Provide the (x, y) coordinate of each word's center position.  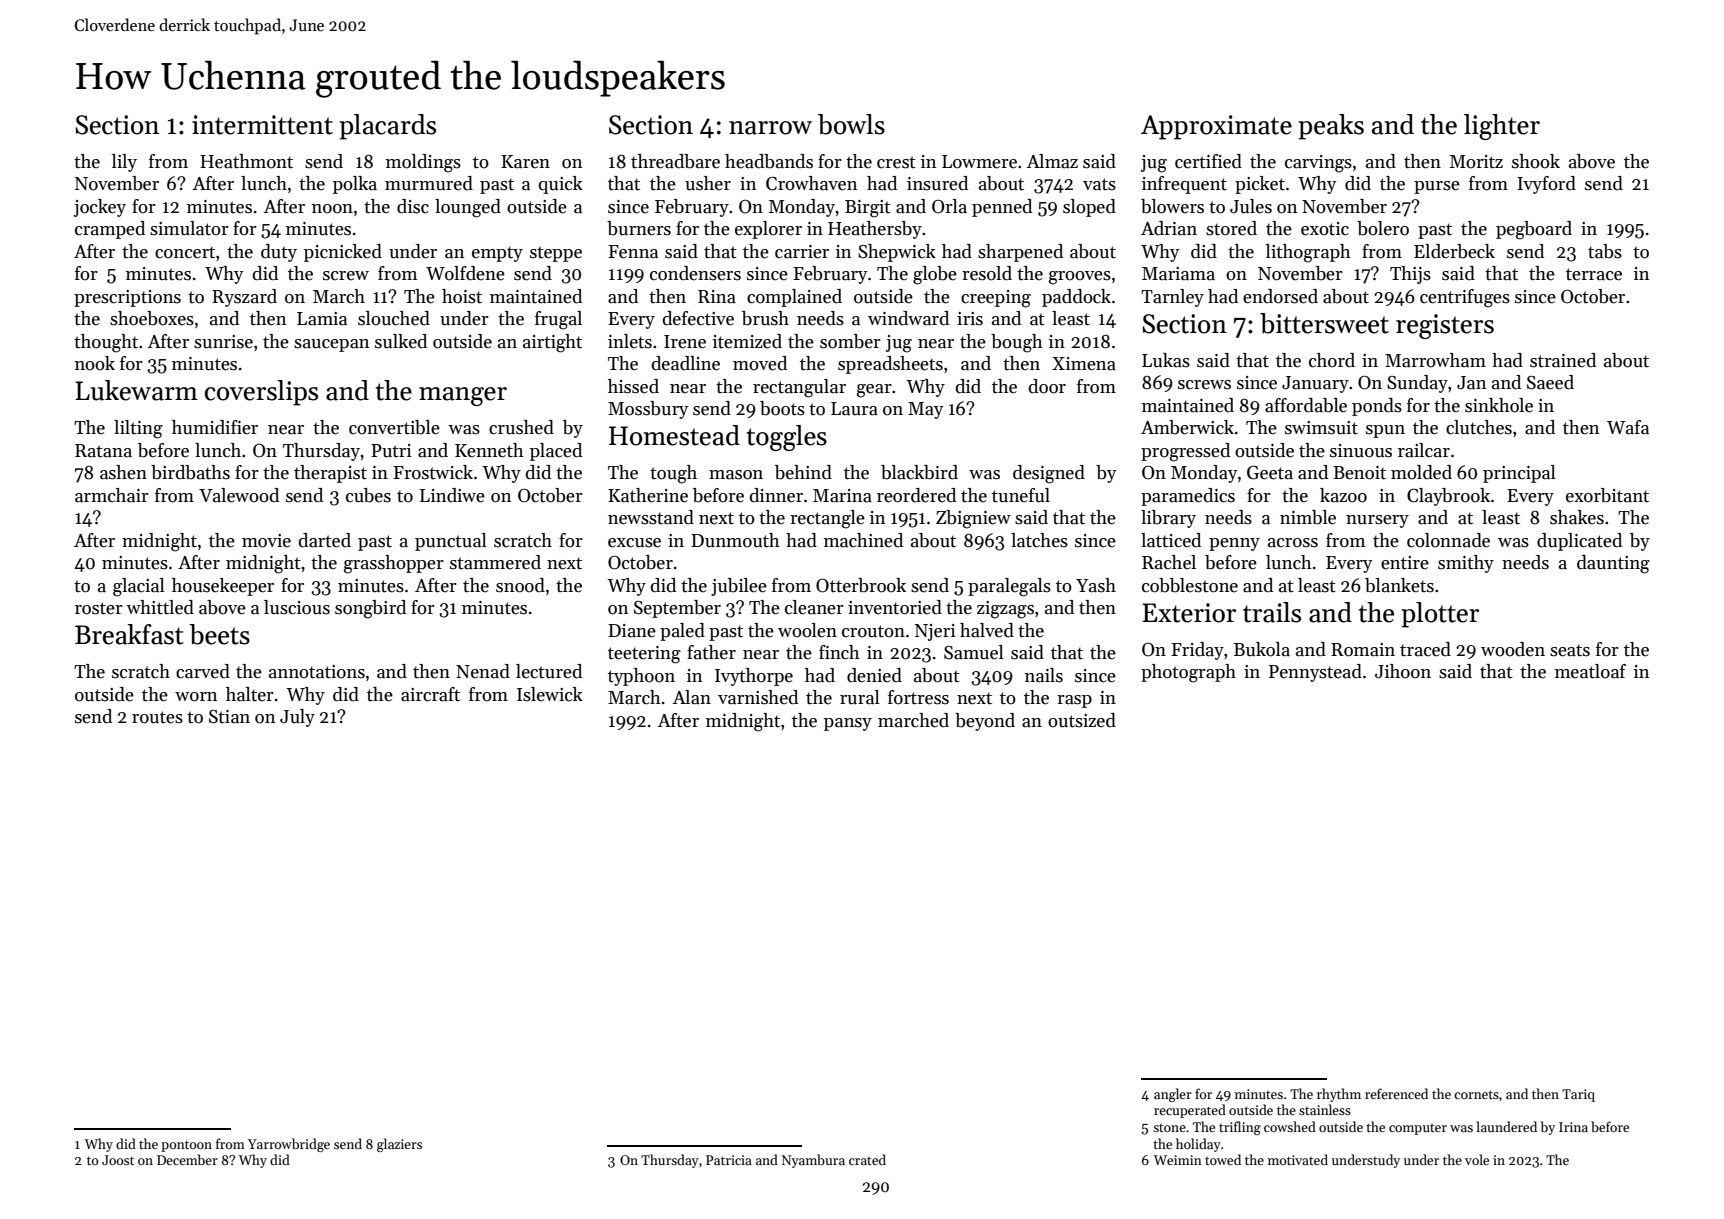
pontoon (186, 1146)
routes (157, 717)
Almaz (1052, 161)
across (1293, 543)
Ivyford (1546, 185)
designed (1049, 474)
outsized (1082, 720)
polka (355, 185)
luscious (297, 607)
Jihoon (1403, 671)
